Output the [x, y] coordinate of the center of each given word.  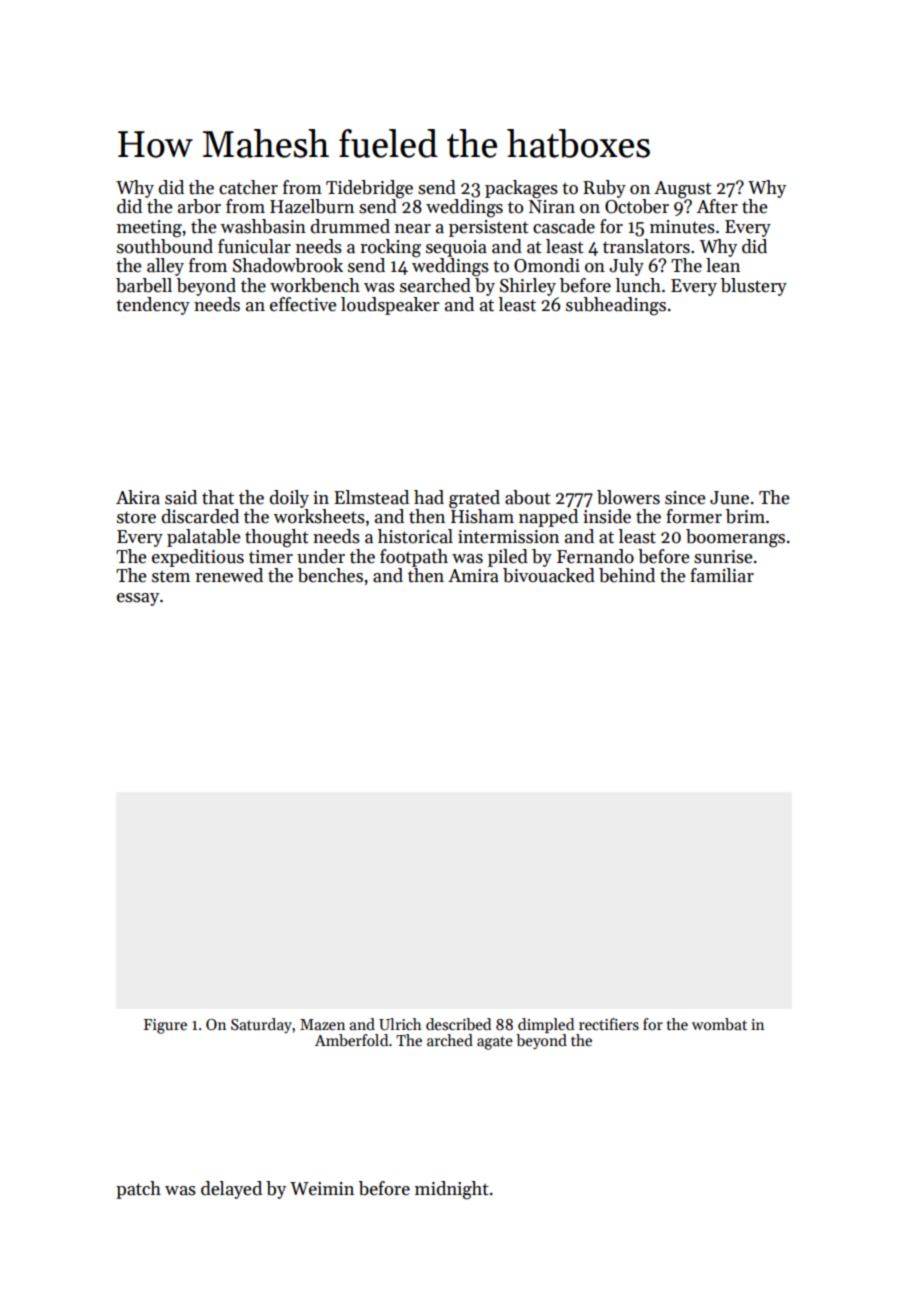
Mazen [322, 1024]
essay [138, 599]
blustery [754, 287]
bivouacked [549, 575]
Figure [165, 1026]
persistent [489, 228]
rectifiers [609, 1024]
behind [627, 575]
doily [289, 499]
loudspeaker [390, 306]
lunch [638, 285]
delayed [231, 1190]
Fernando [595, 556]
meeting [149, 229]
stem [171, 576]
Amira [473, 576]
